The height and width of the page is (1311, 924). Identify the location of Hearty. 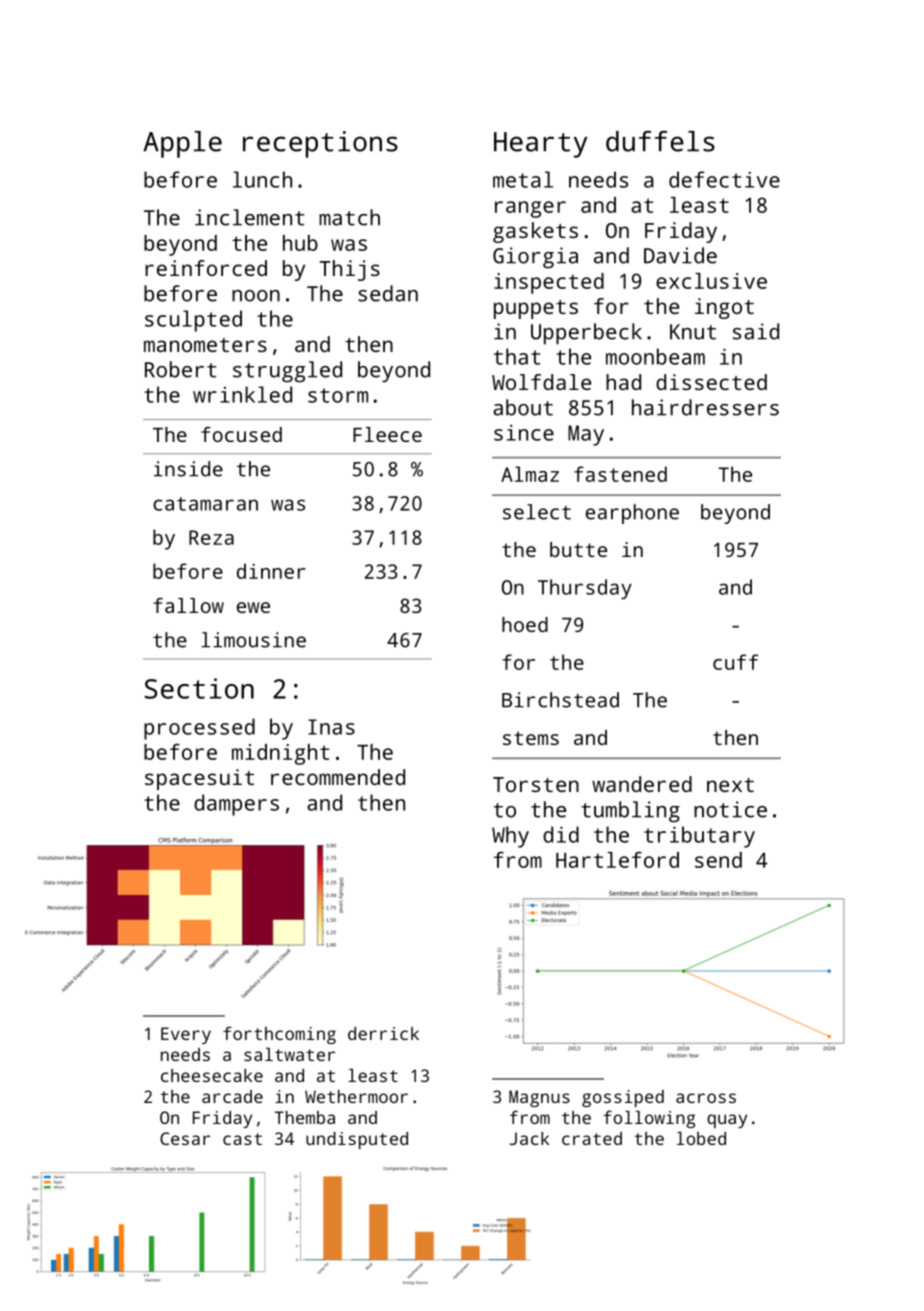
(540, 145).
